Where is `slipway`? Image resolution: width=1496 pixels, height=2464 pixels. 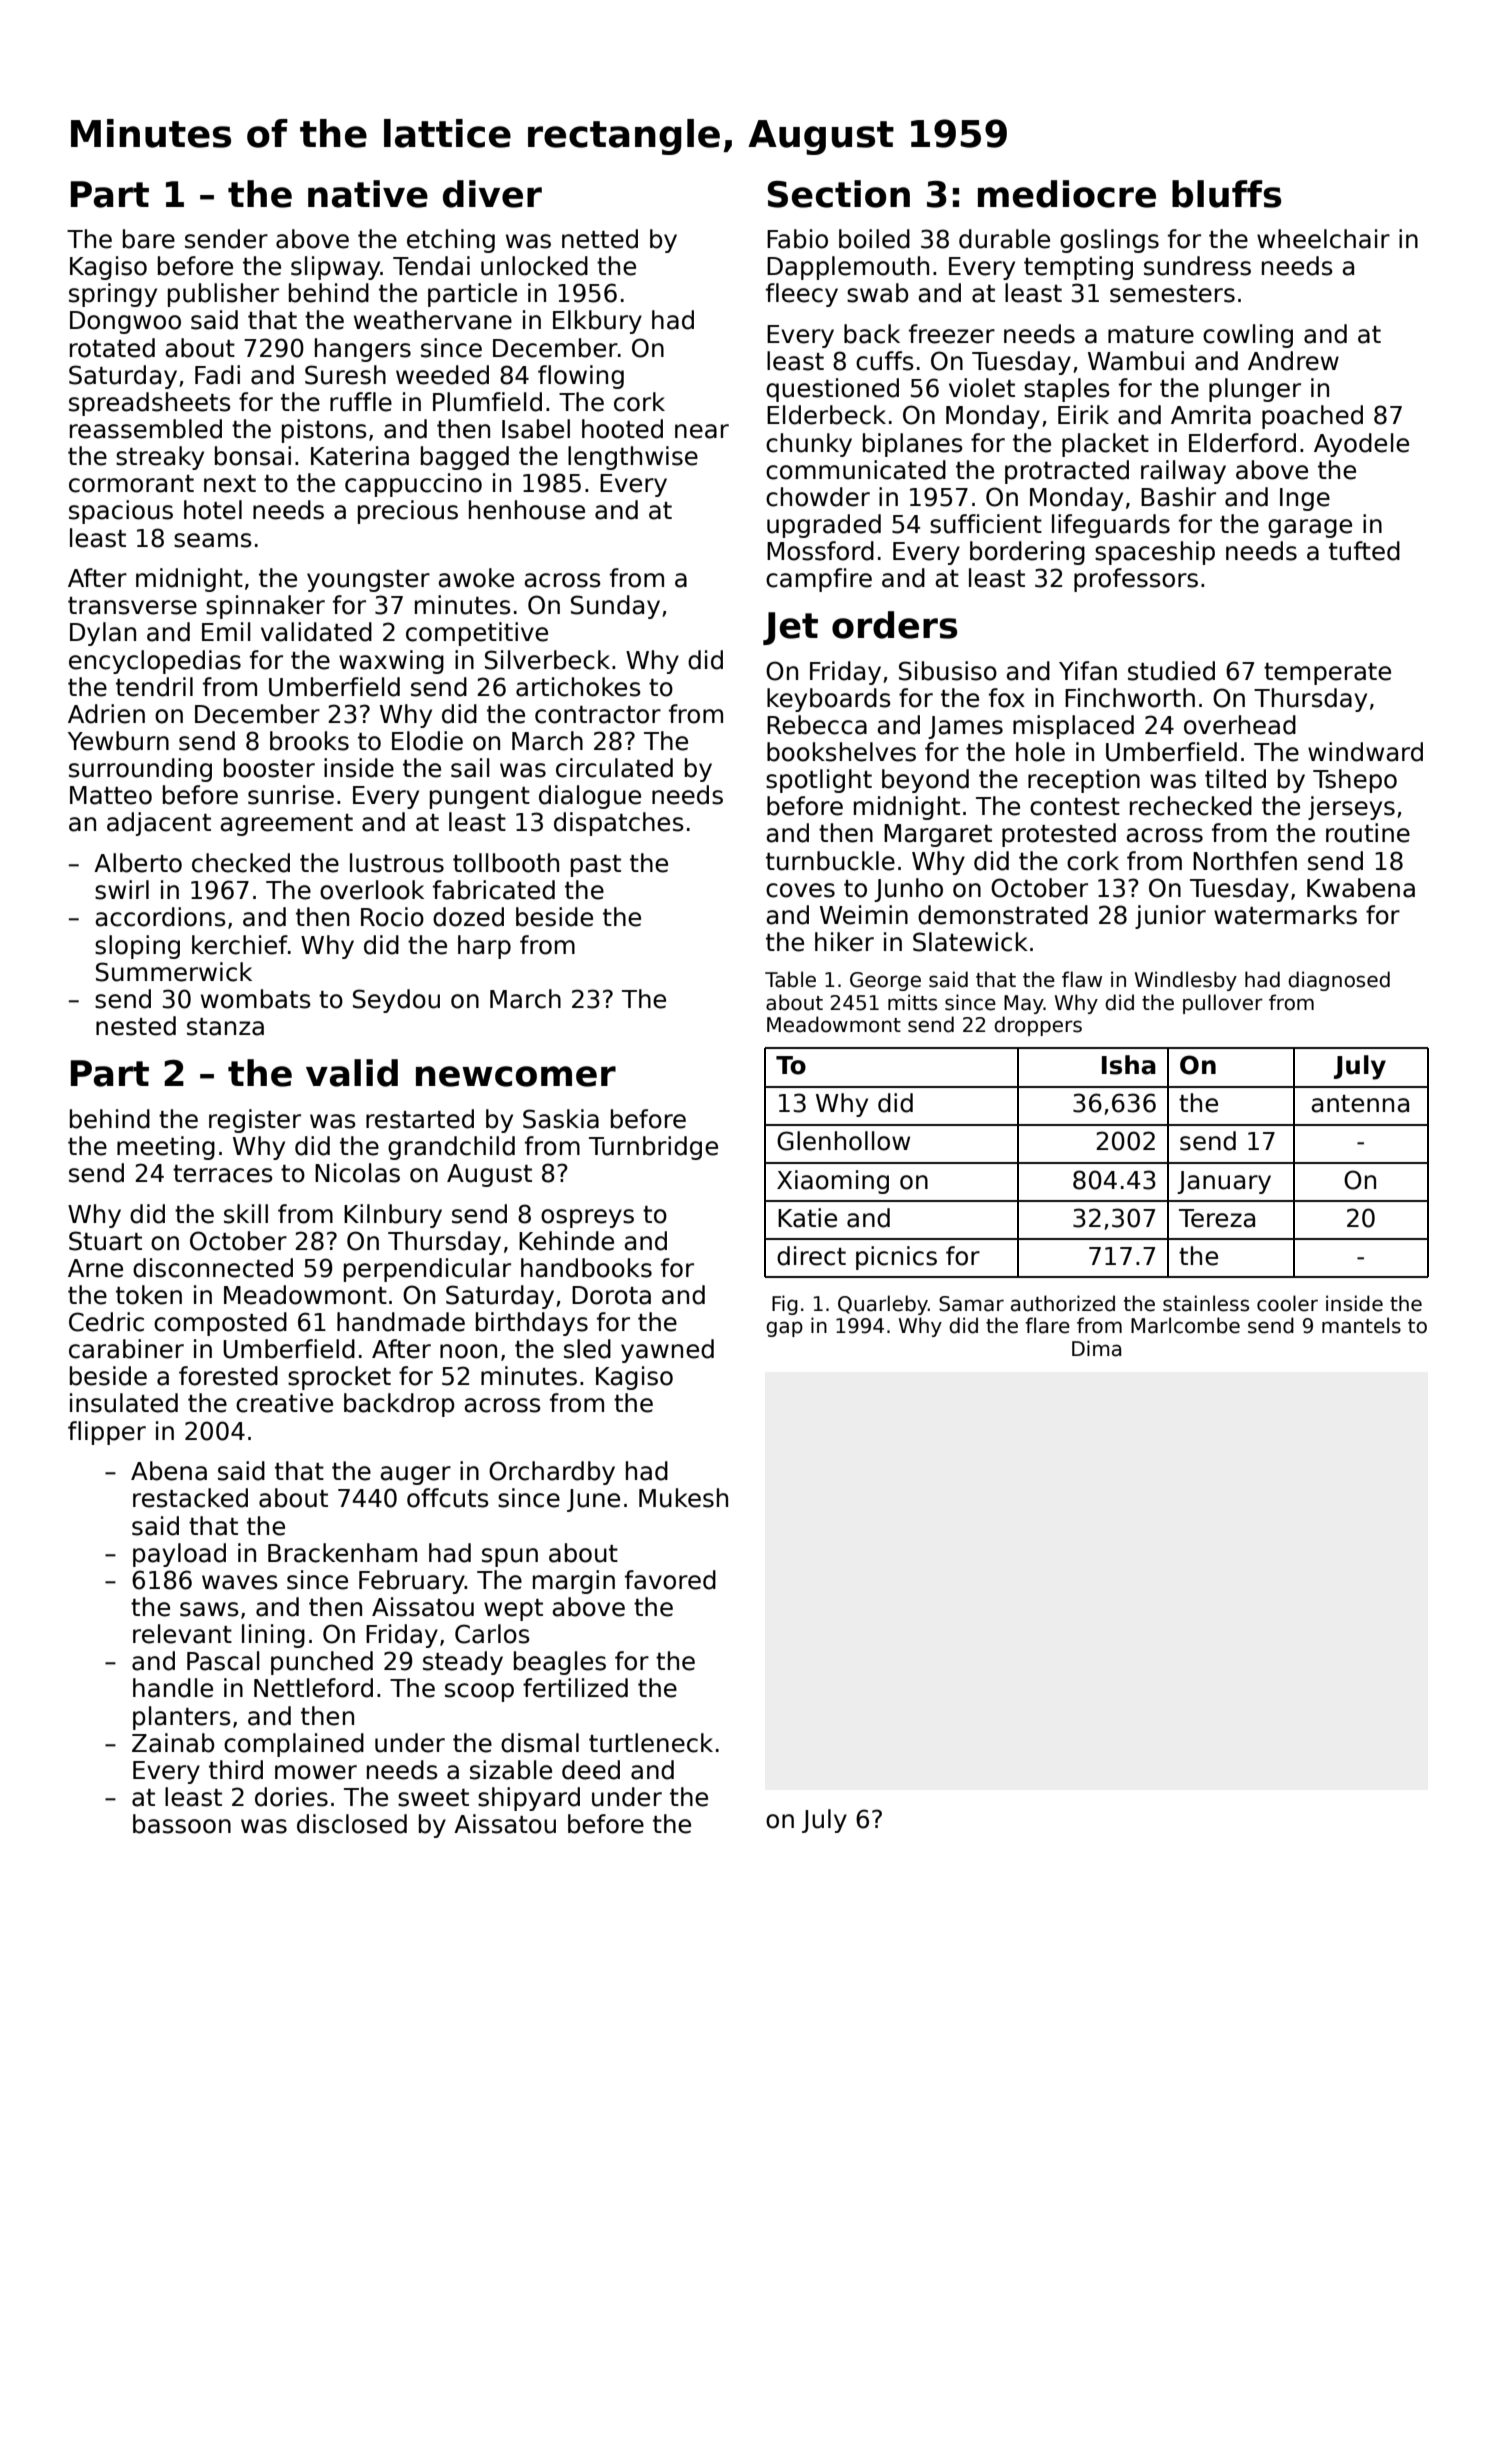
slipway is located at coordinates (336, 268).
